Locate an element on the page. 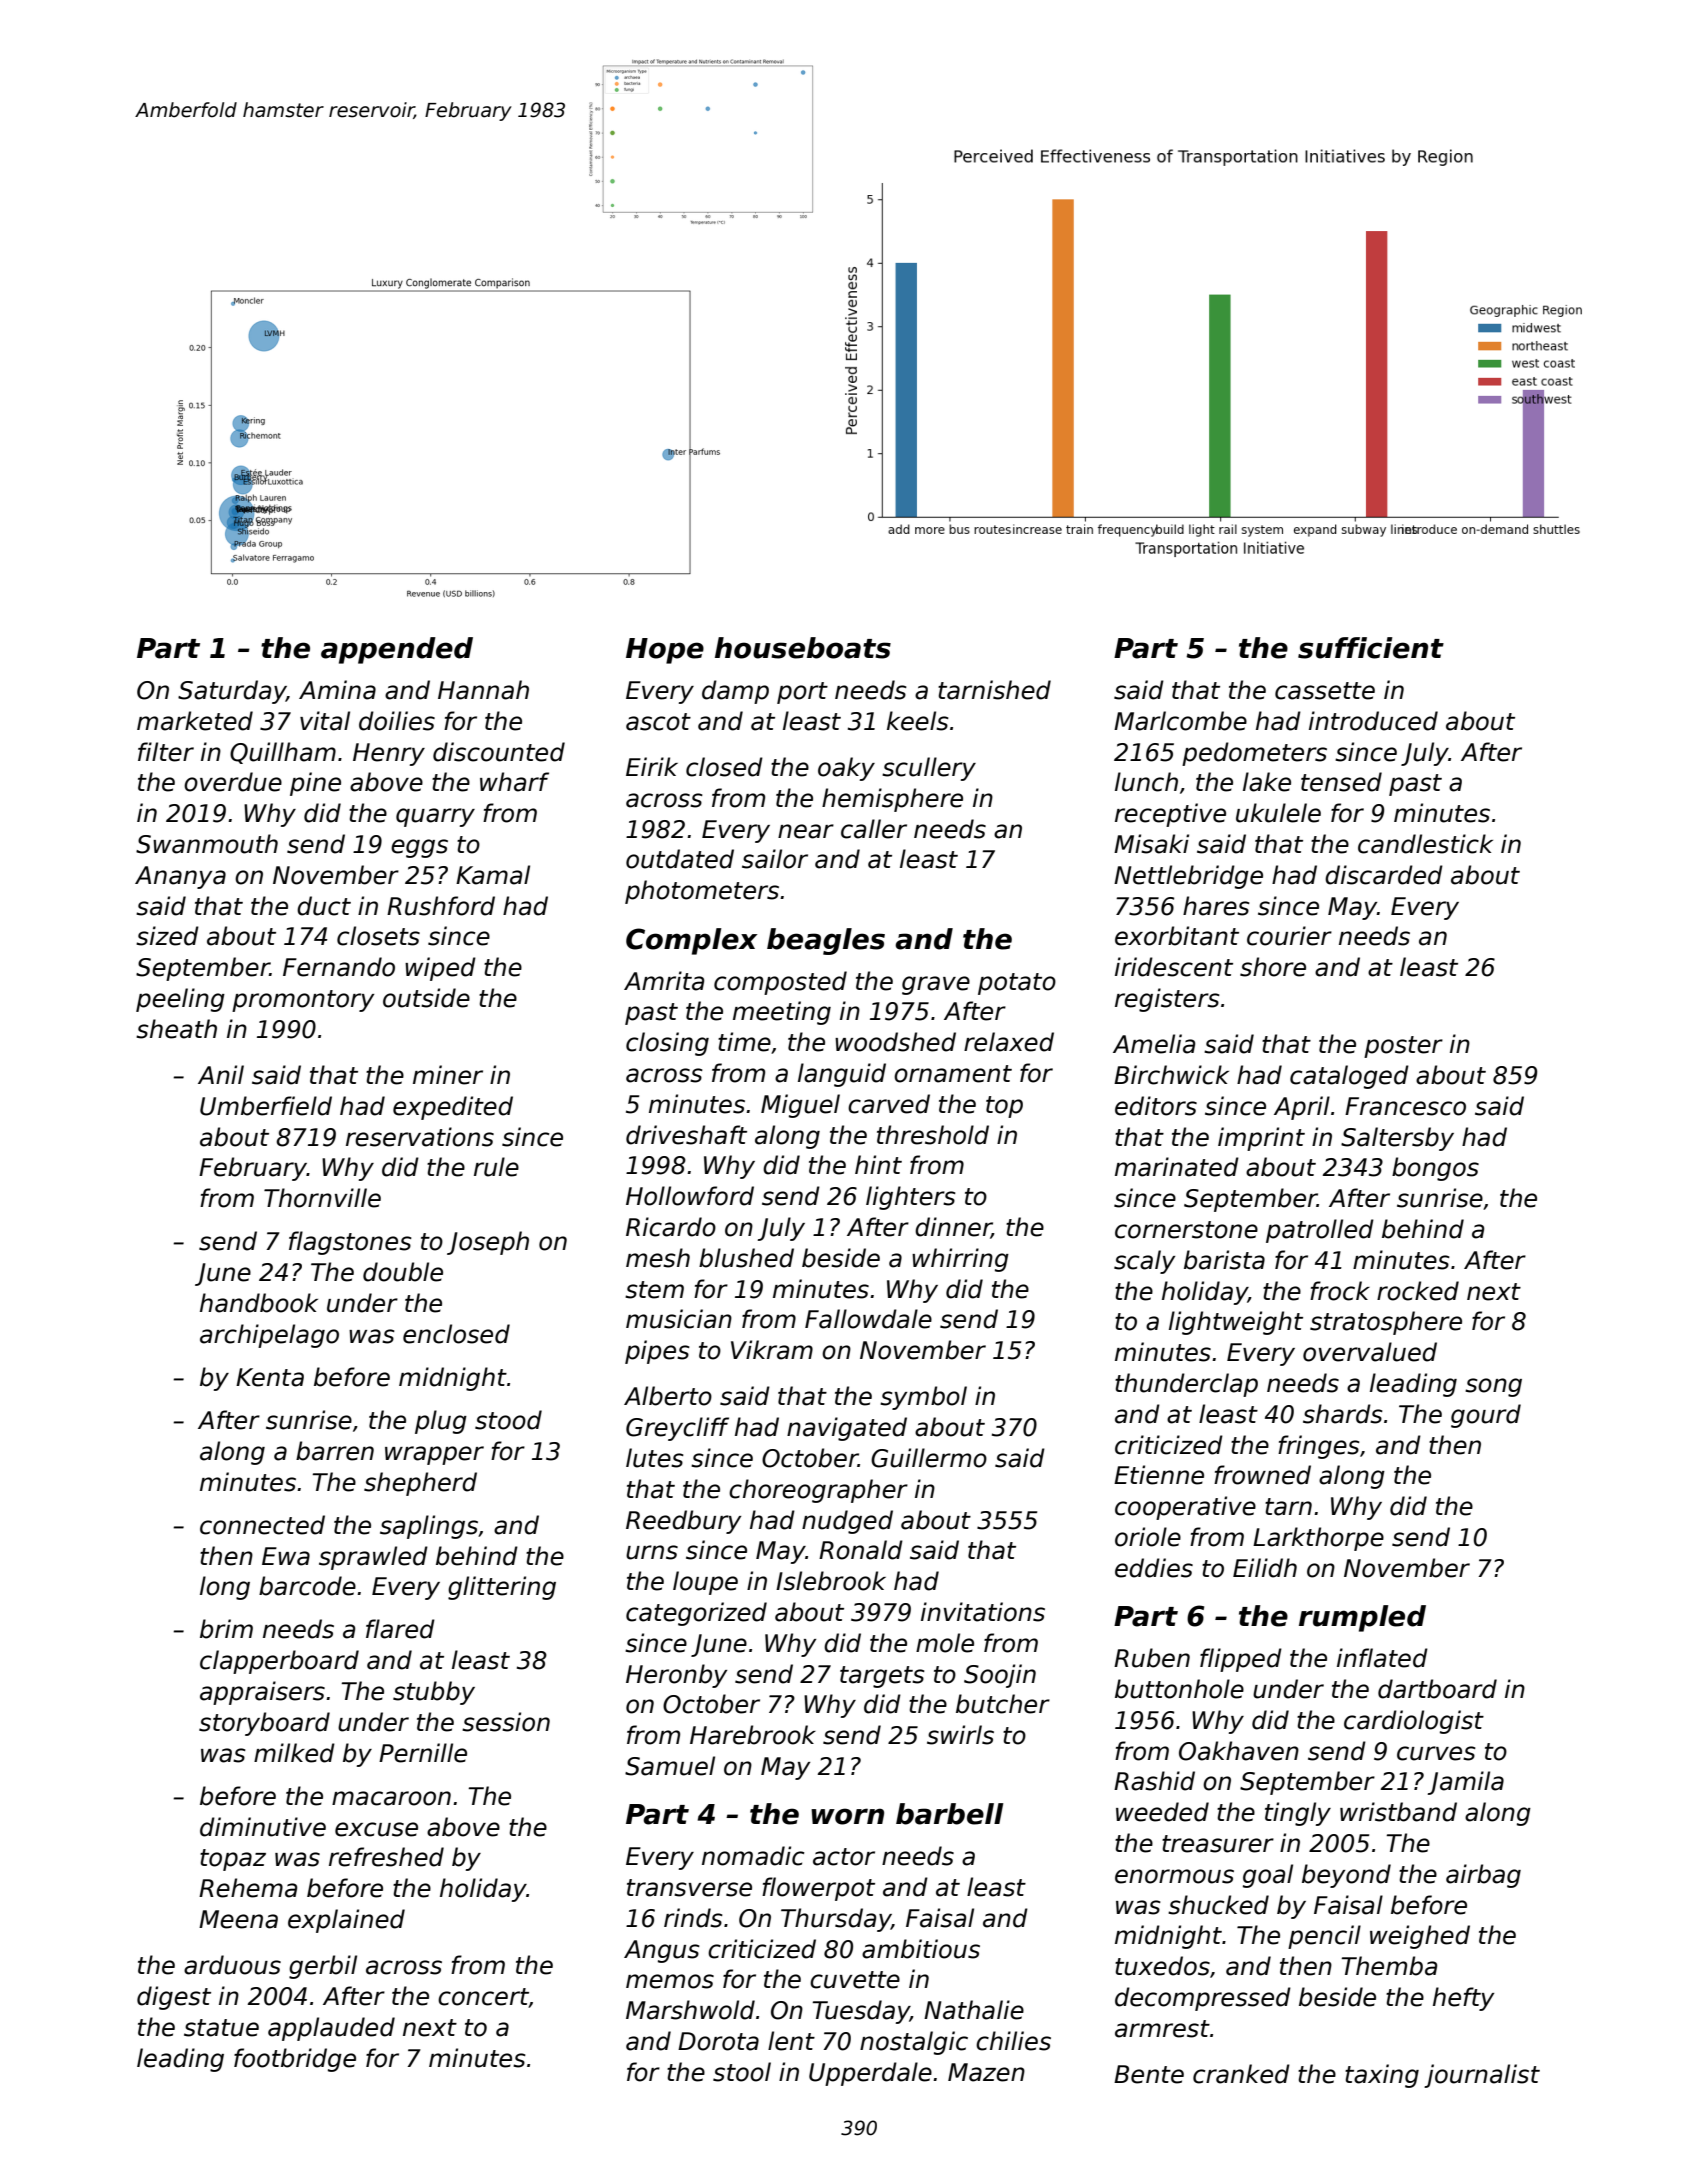 This image has width=1683, height=2178. handbook is located at coordinates (259, 1303).
